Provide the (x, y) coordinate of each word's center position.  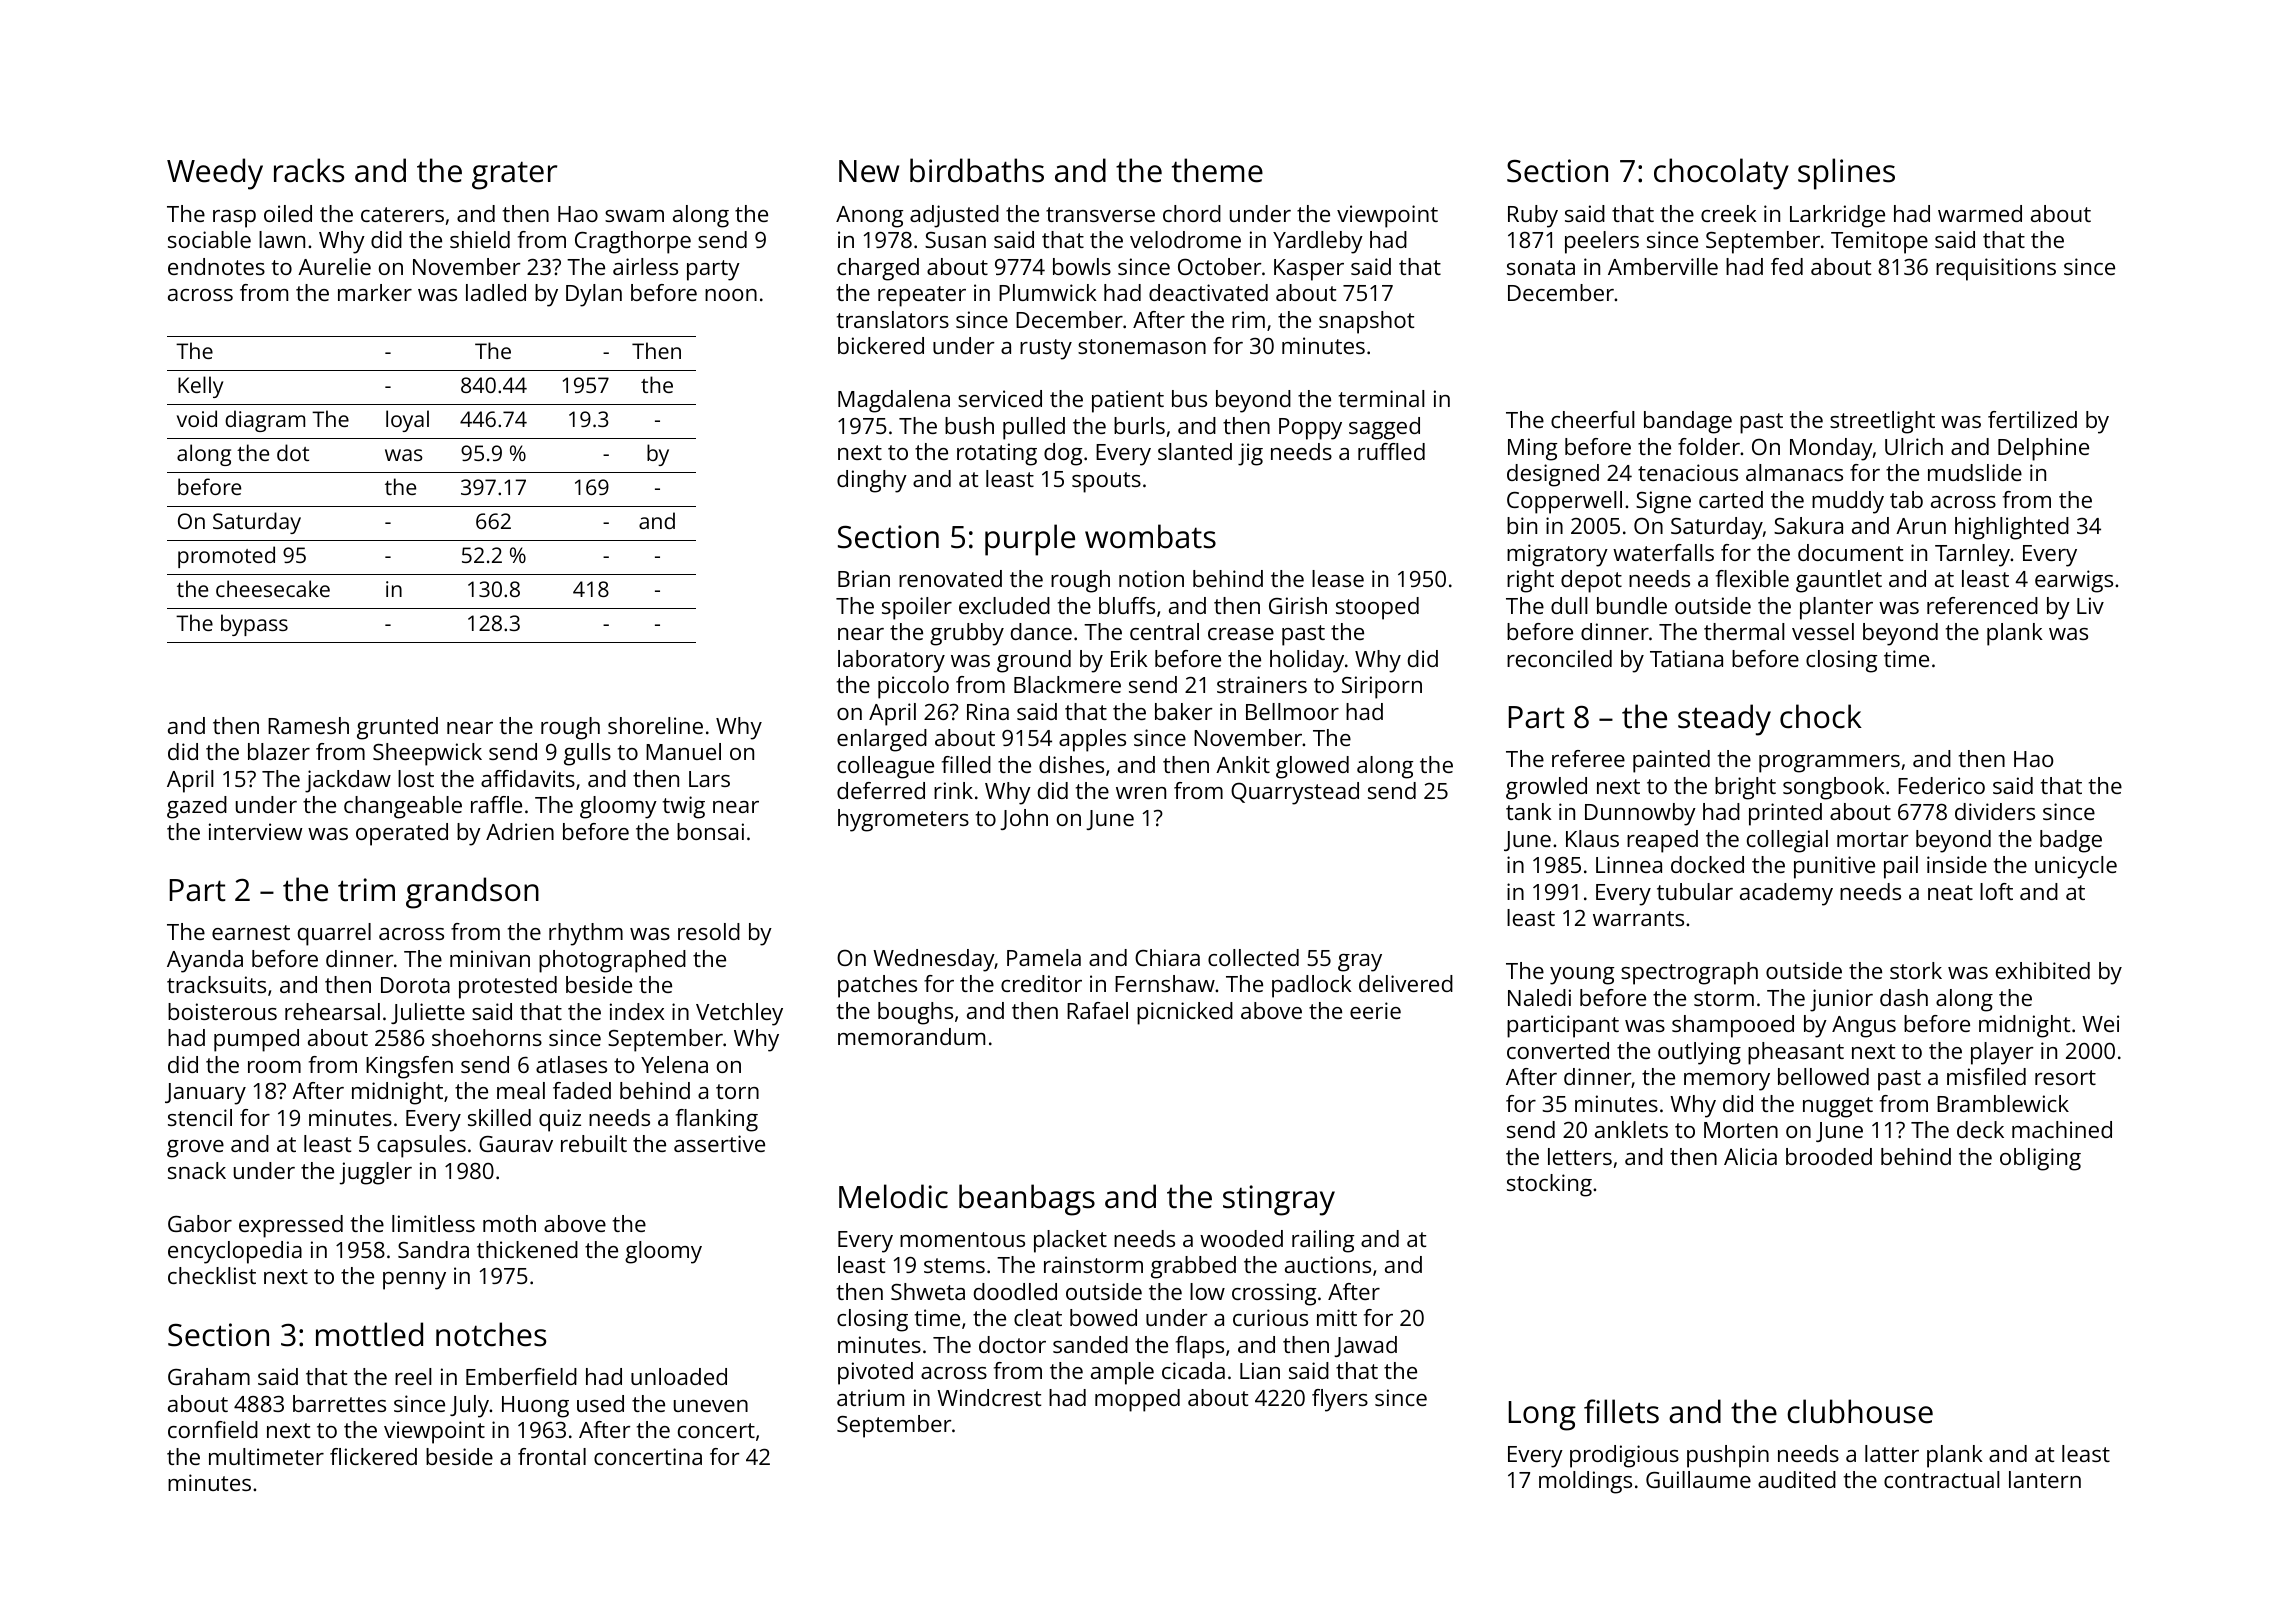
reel (413, 1376)
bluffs (1127, 605)
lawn (282, 239)
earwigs (2074, 581)
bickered (881, 345)
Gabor (200, 1223)
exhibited (2043, 970)
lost (416, 778)
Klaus (1592, 838)
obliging (2040, 1159)
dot (293, 452)
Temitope (1879, 242)
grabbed (1193, 1267)
